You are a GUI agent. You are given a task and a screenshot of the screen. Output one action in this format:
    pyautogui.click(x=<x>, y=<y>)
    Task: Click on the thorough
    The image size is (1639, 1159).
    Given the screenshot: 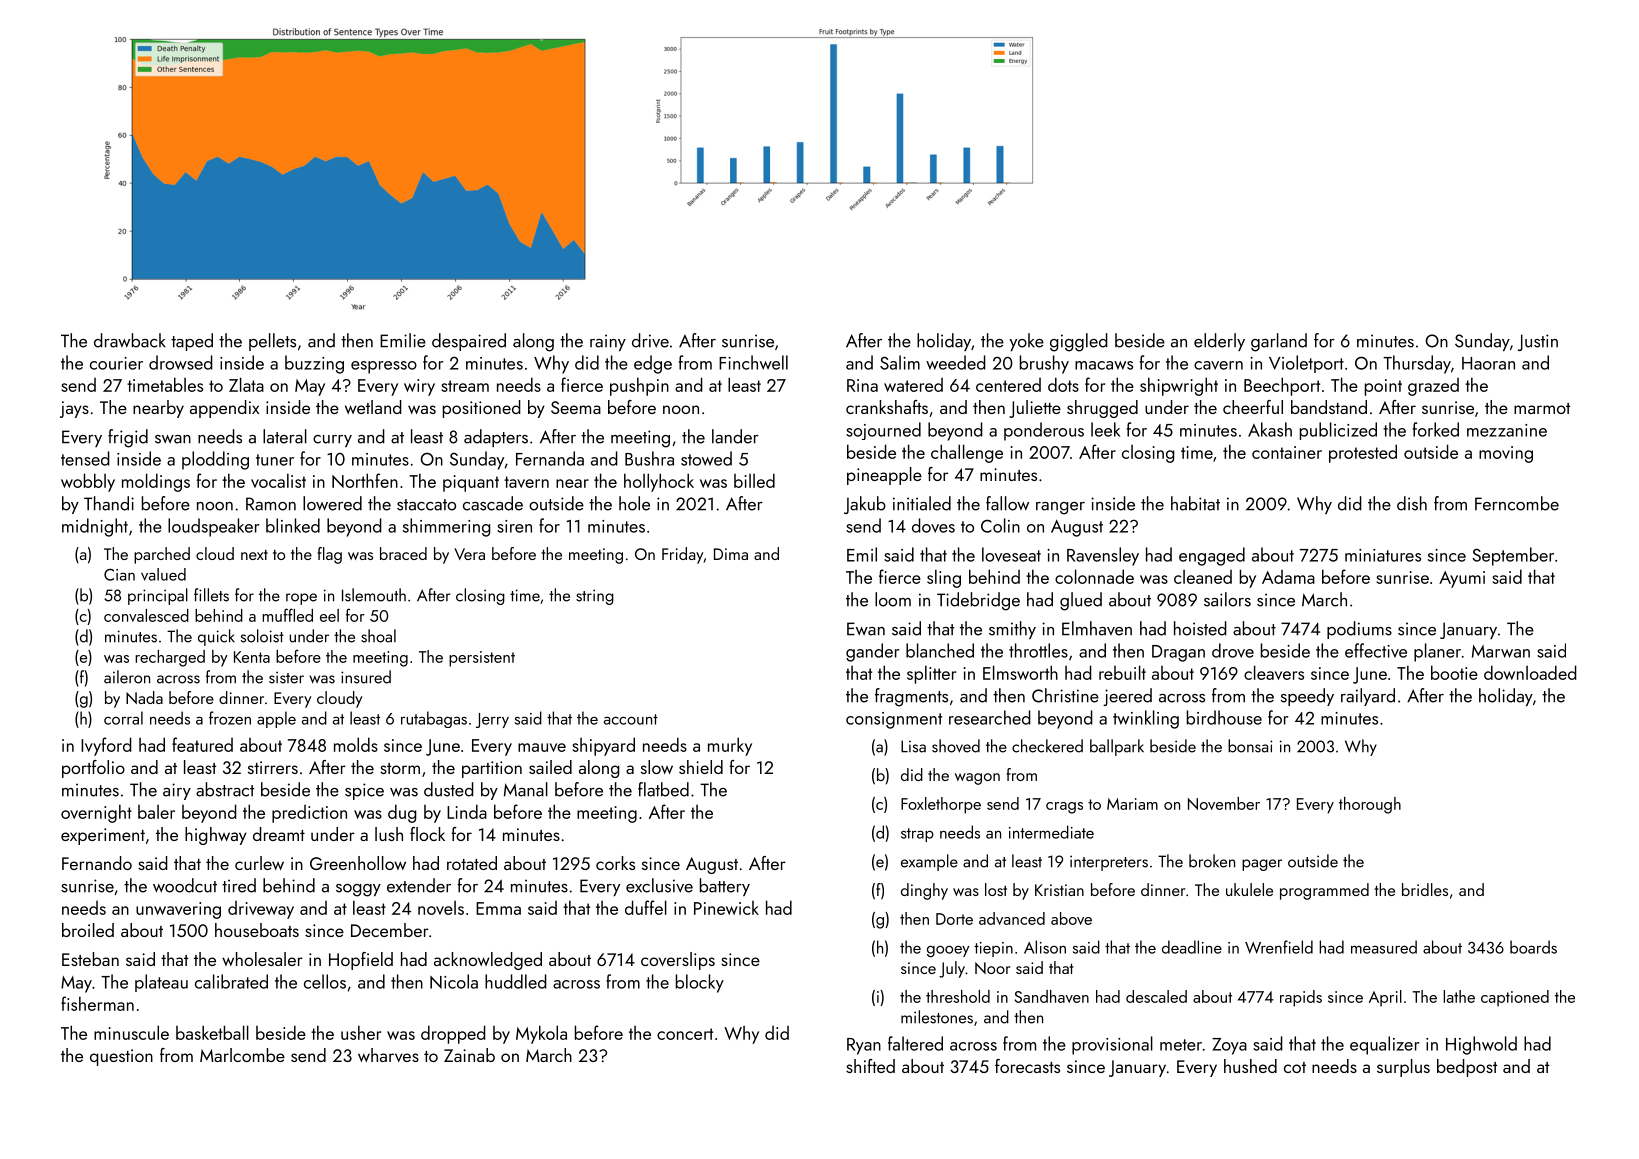 What is the action you would take?
    pyautogui.click(x=1370, y=805)
